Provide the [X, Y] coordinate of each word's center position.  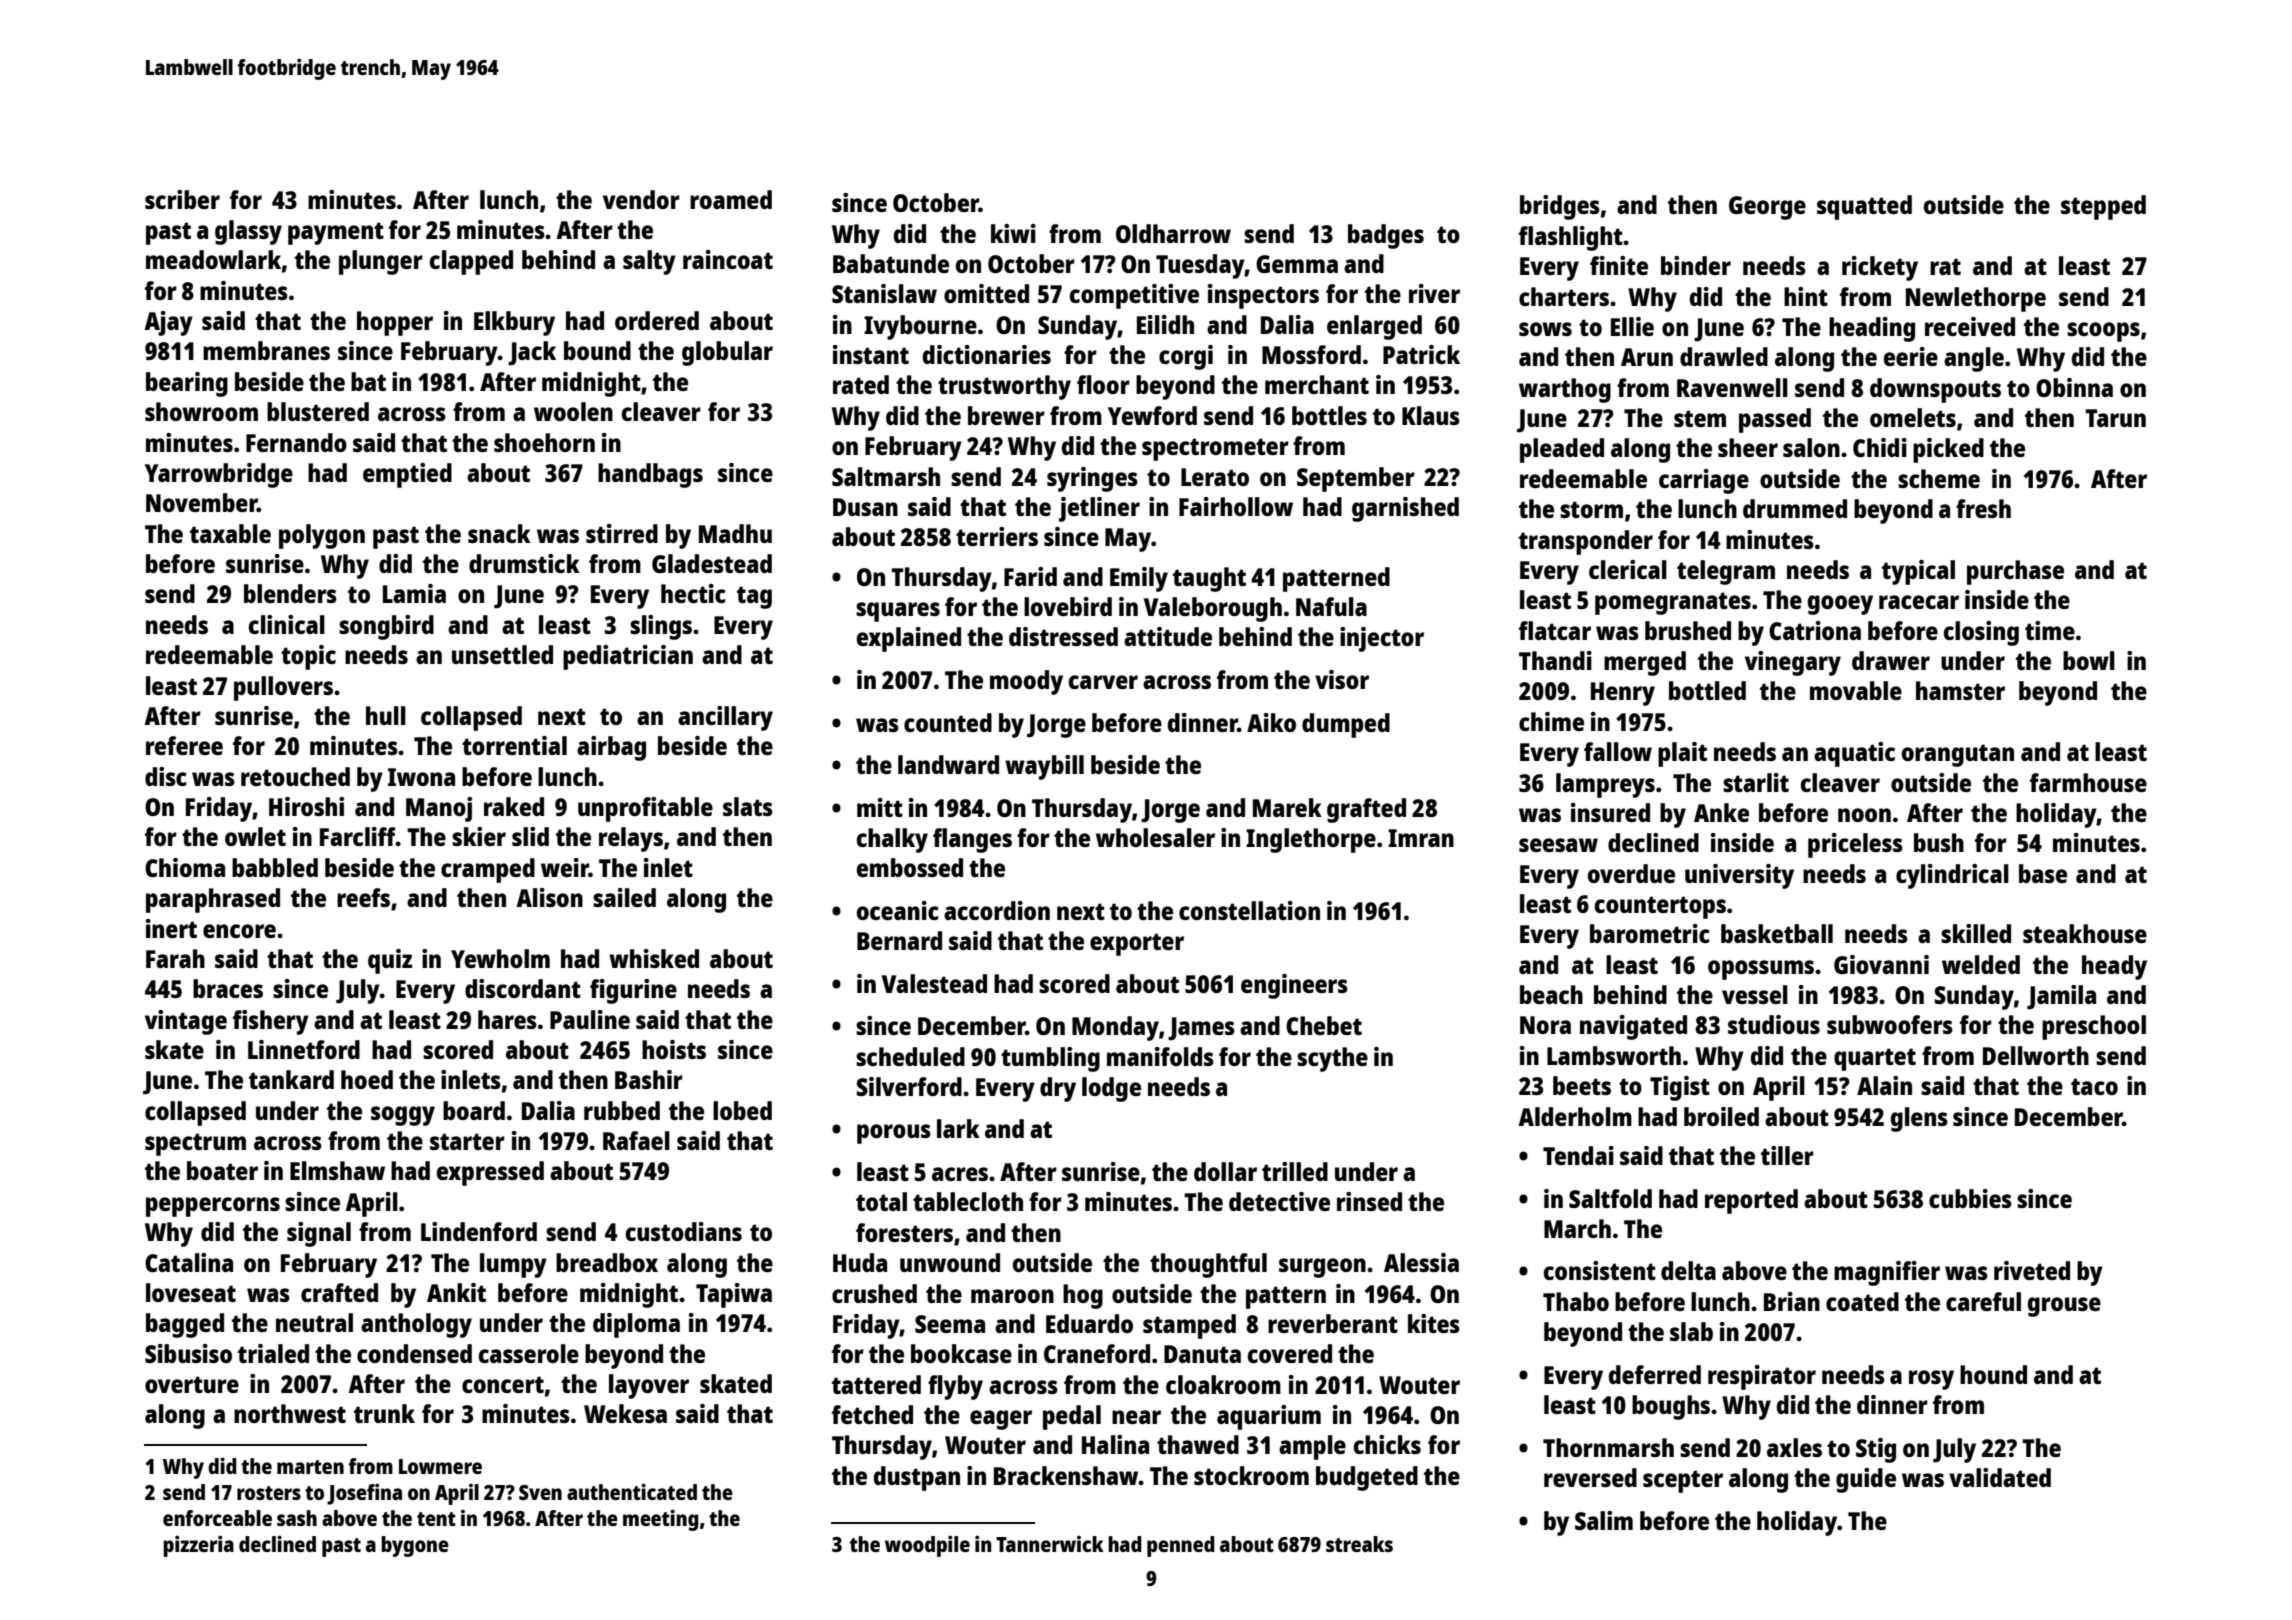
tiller [1787, 1155]
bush [1939, 842]
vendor [641, 199]
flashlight [1571, 238]
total [881, 1201]
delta [1688, 1270]
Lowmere [440, 1466]
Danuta [1202, 1354]
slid [530, 836]
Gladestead [712, 563]
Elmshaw [337, 1170]
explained [909, 639]
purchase [2015, 572]
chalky [892, 840]
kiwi [1013, 233]
